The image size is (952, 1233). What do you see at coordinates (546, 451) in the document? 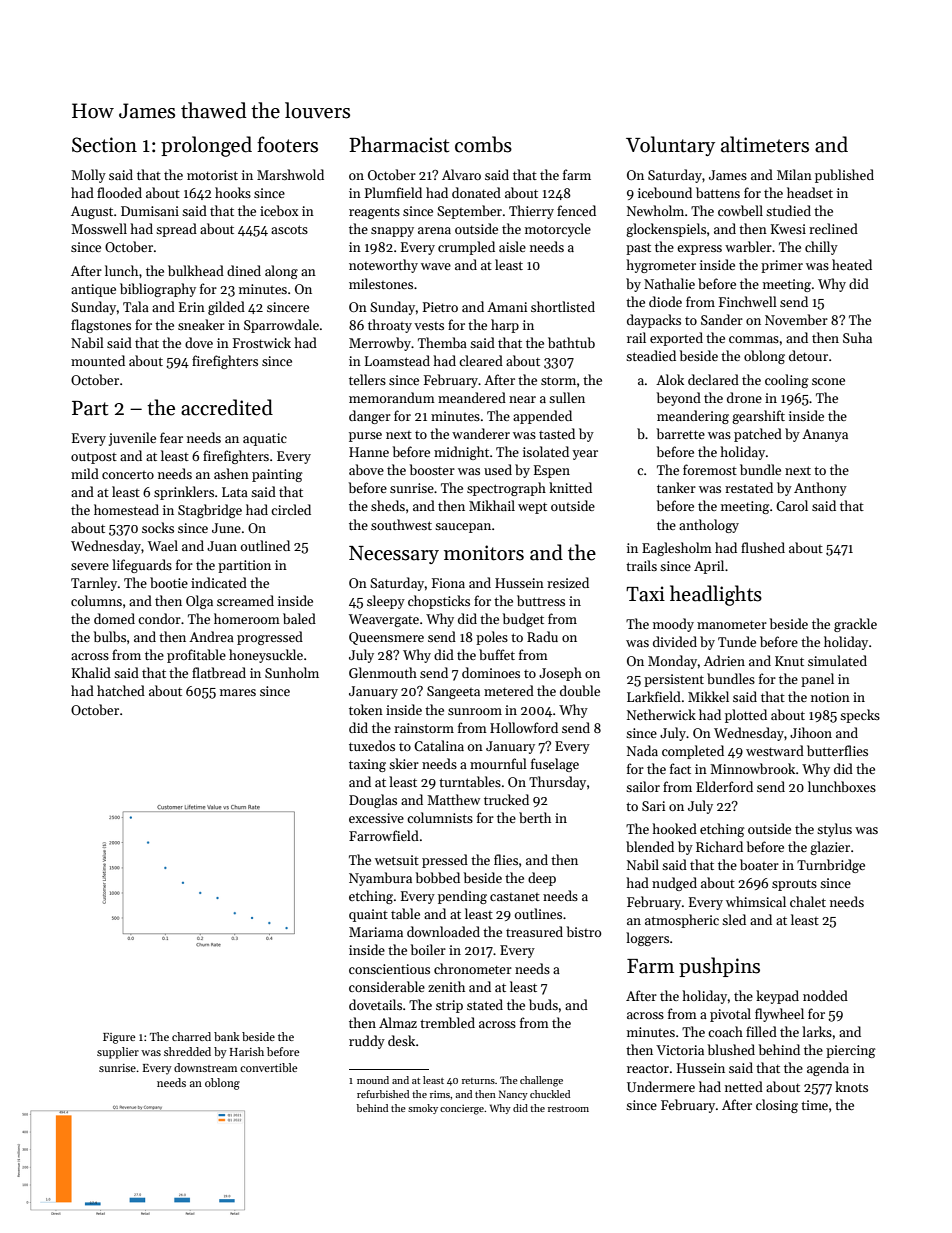
I see `isolated` at bounding box center [546, 451].
